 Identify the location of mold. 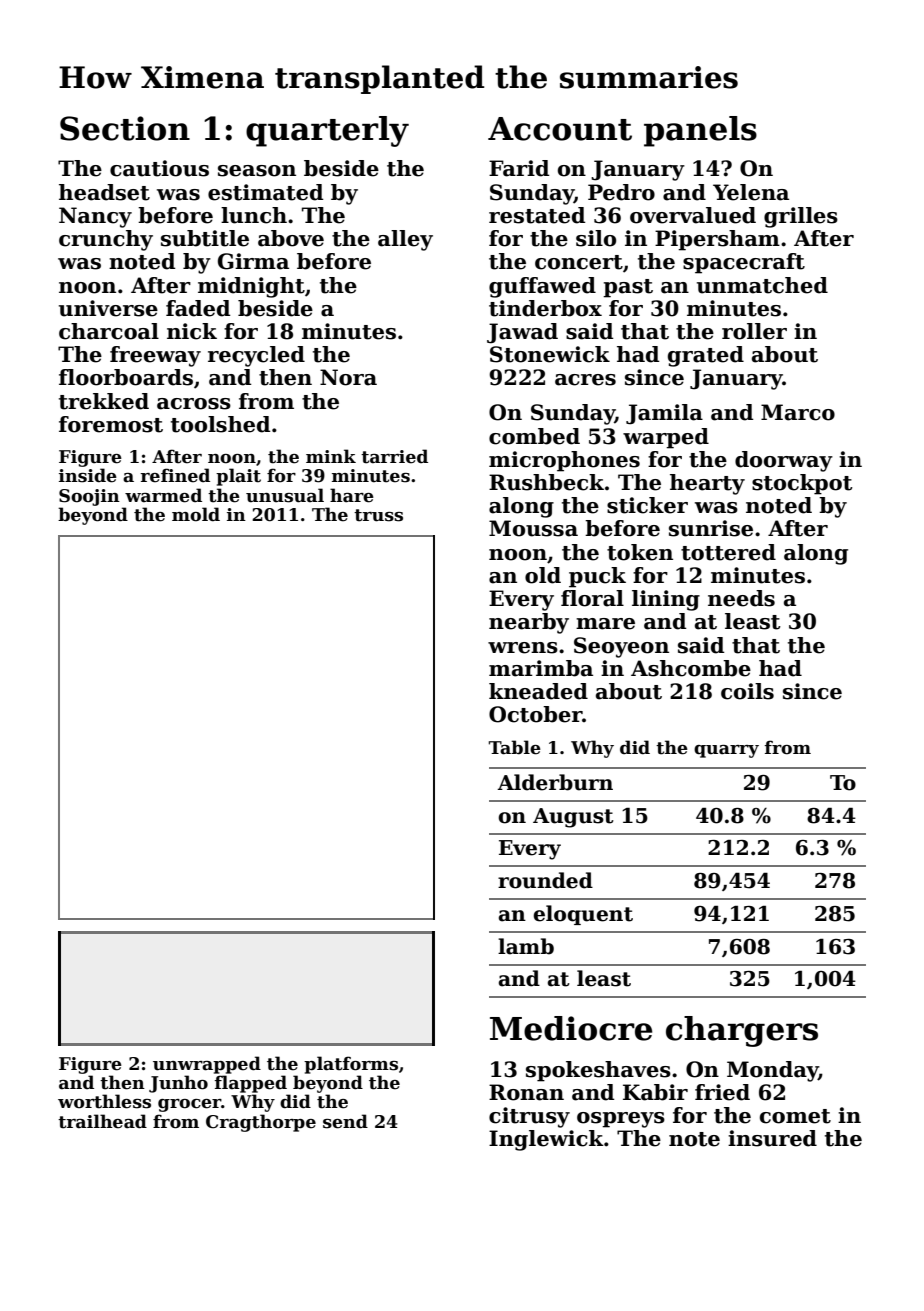
(196, 514).
